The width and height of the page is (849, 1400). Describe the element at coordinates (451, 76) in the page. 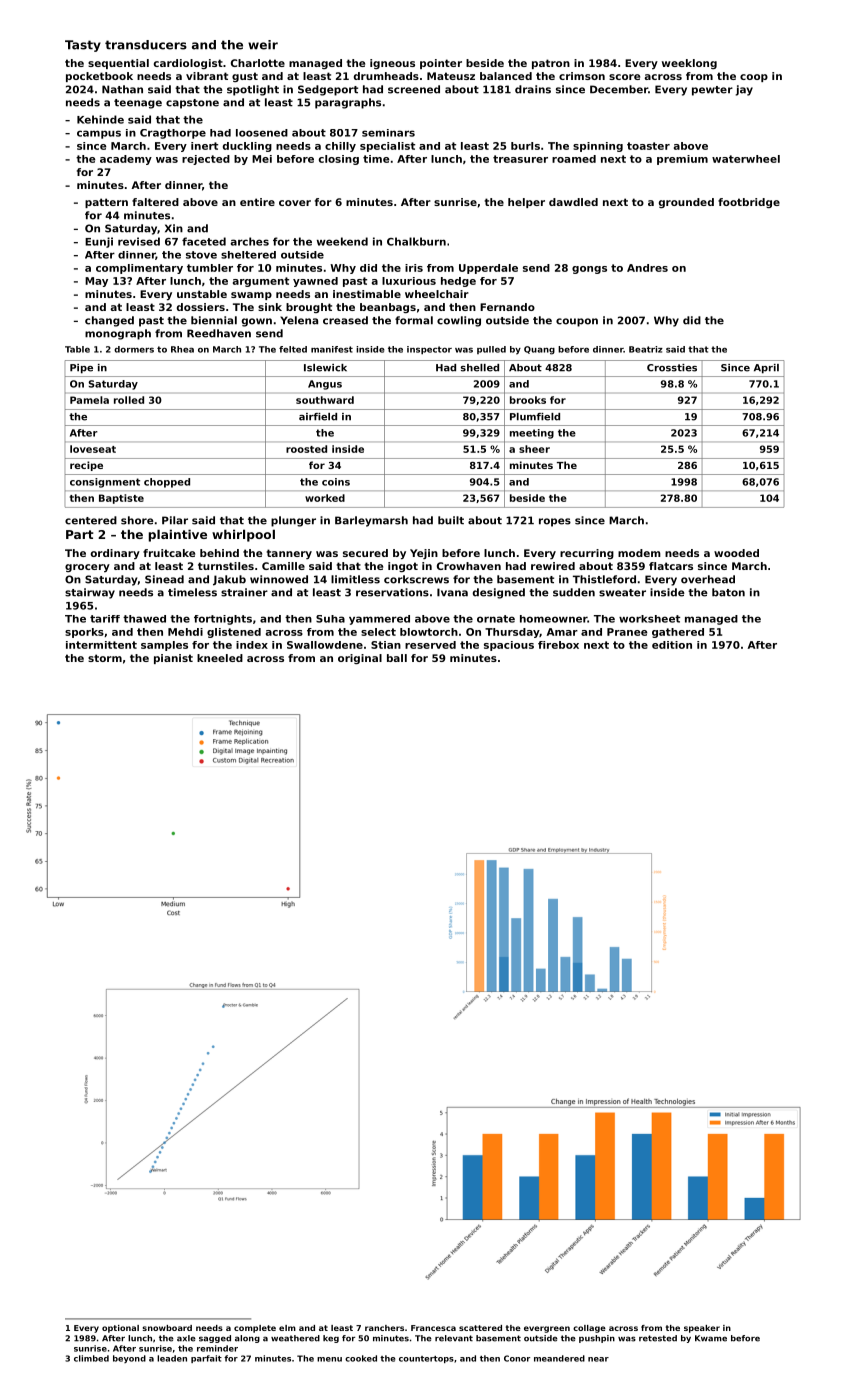

I see `Mateusz` at that location.
